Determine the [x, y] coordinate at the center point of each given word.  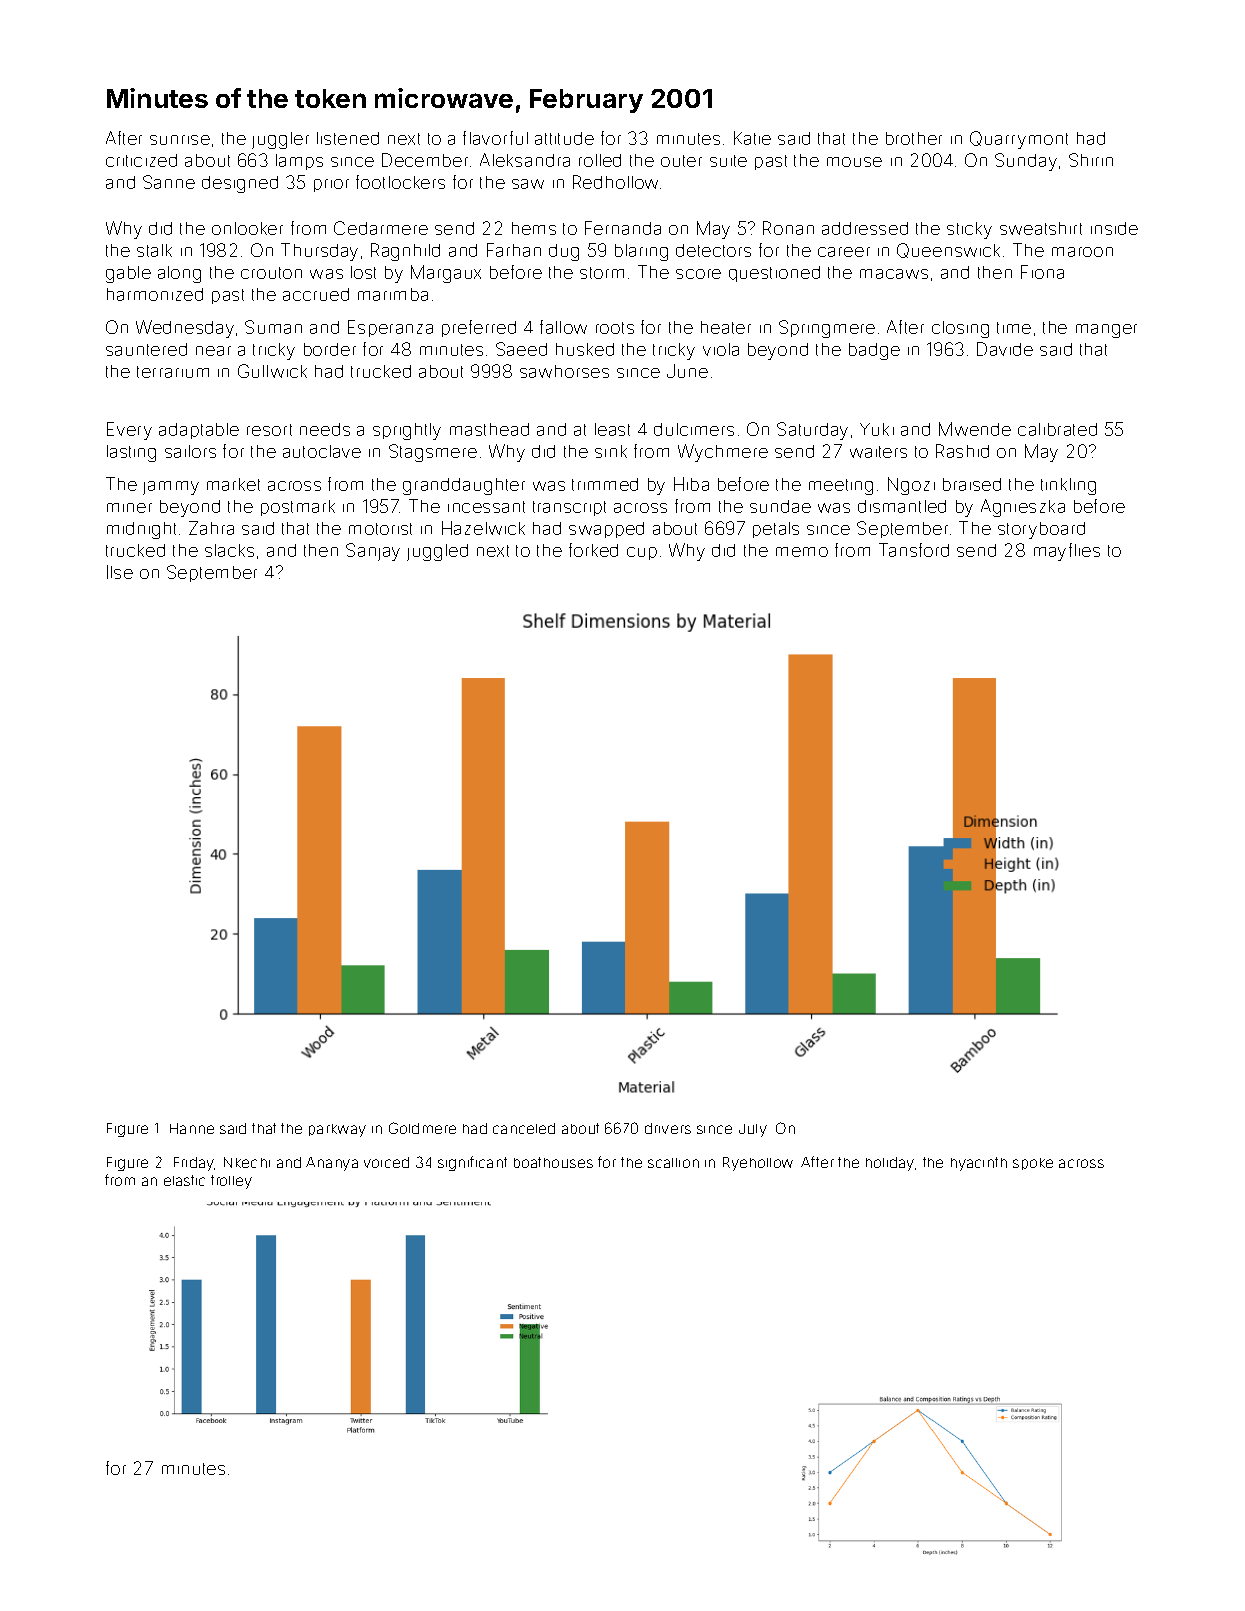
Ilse [120, 572]
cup [642, 553]
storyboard [1041, 530]
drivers [668, 1128]
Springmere [827, 329]
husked [585, 349]
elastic [184, 1180]
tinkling [1068, 486]
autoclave [322, 451]
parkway [337, 1130]
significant [472, 1163]
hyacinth [979, 1164]
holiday [890, 1164]
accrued [316, 294]
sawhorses [564, 371]
